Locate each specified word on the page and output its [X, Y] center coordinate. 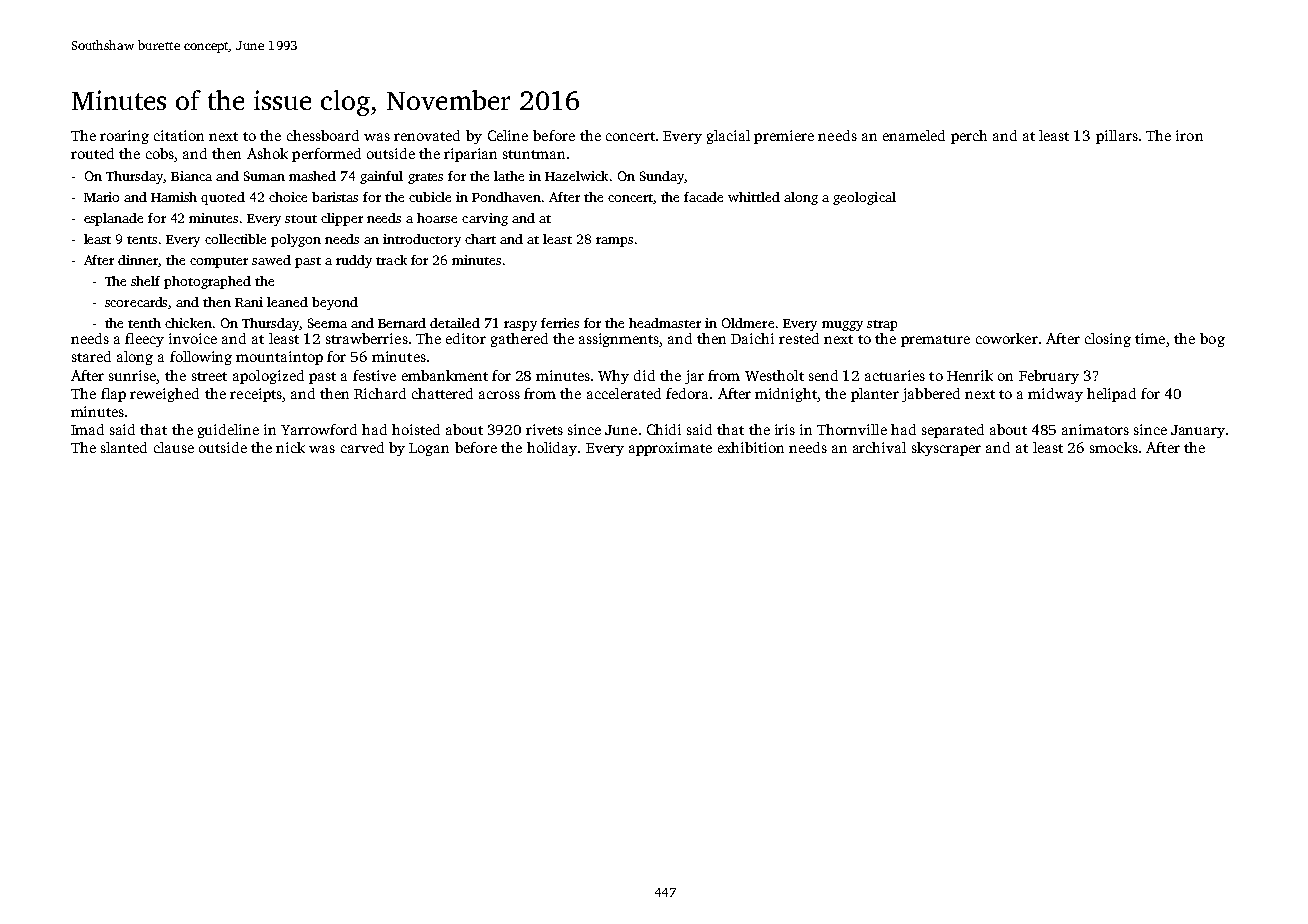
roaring [124, 137]
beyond [335, 303]
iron [1189, 135]
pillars [1117, 137]
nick [290, 447]
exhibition [751, 447]
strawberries [367, 338]
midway [1055, 395]
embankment [445, 375]
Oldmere [748, 323]
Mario [101, 197]
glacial [728, 137]
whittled [754, 197]
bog [1212, 340]
